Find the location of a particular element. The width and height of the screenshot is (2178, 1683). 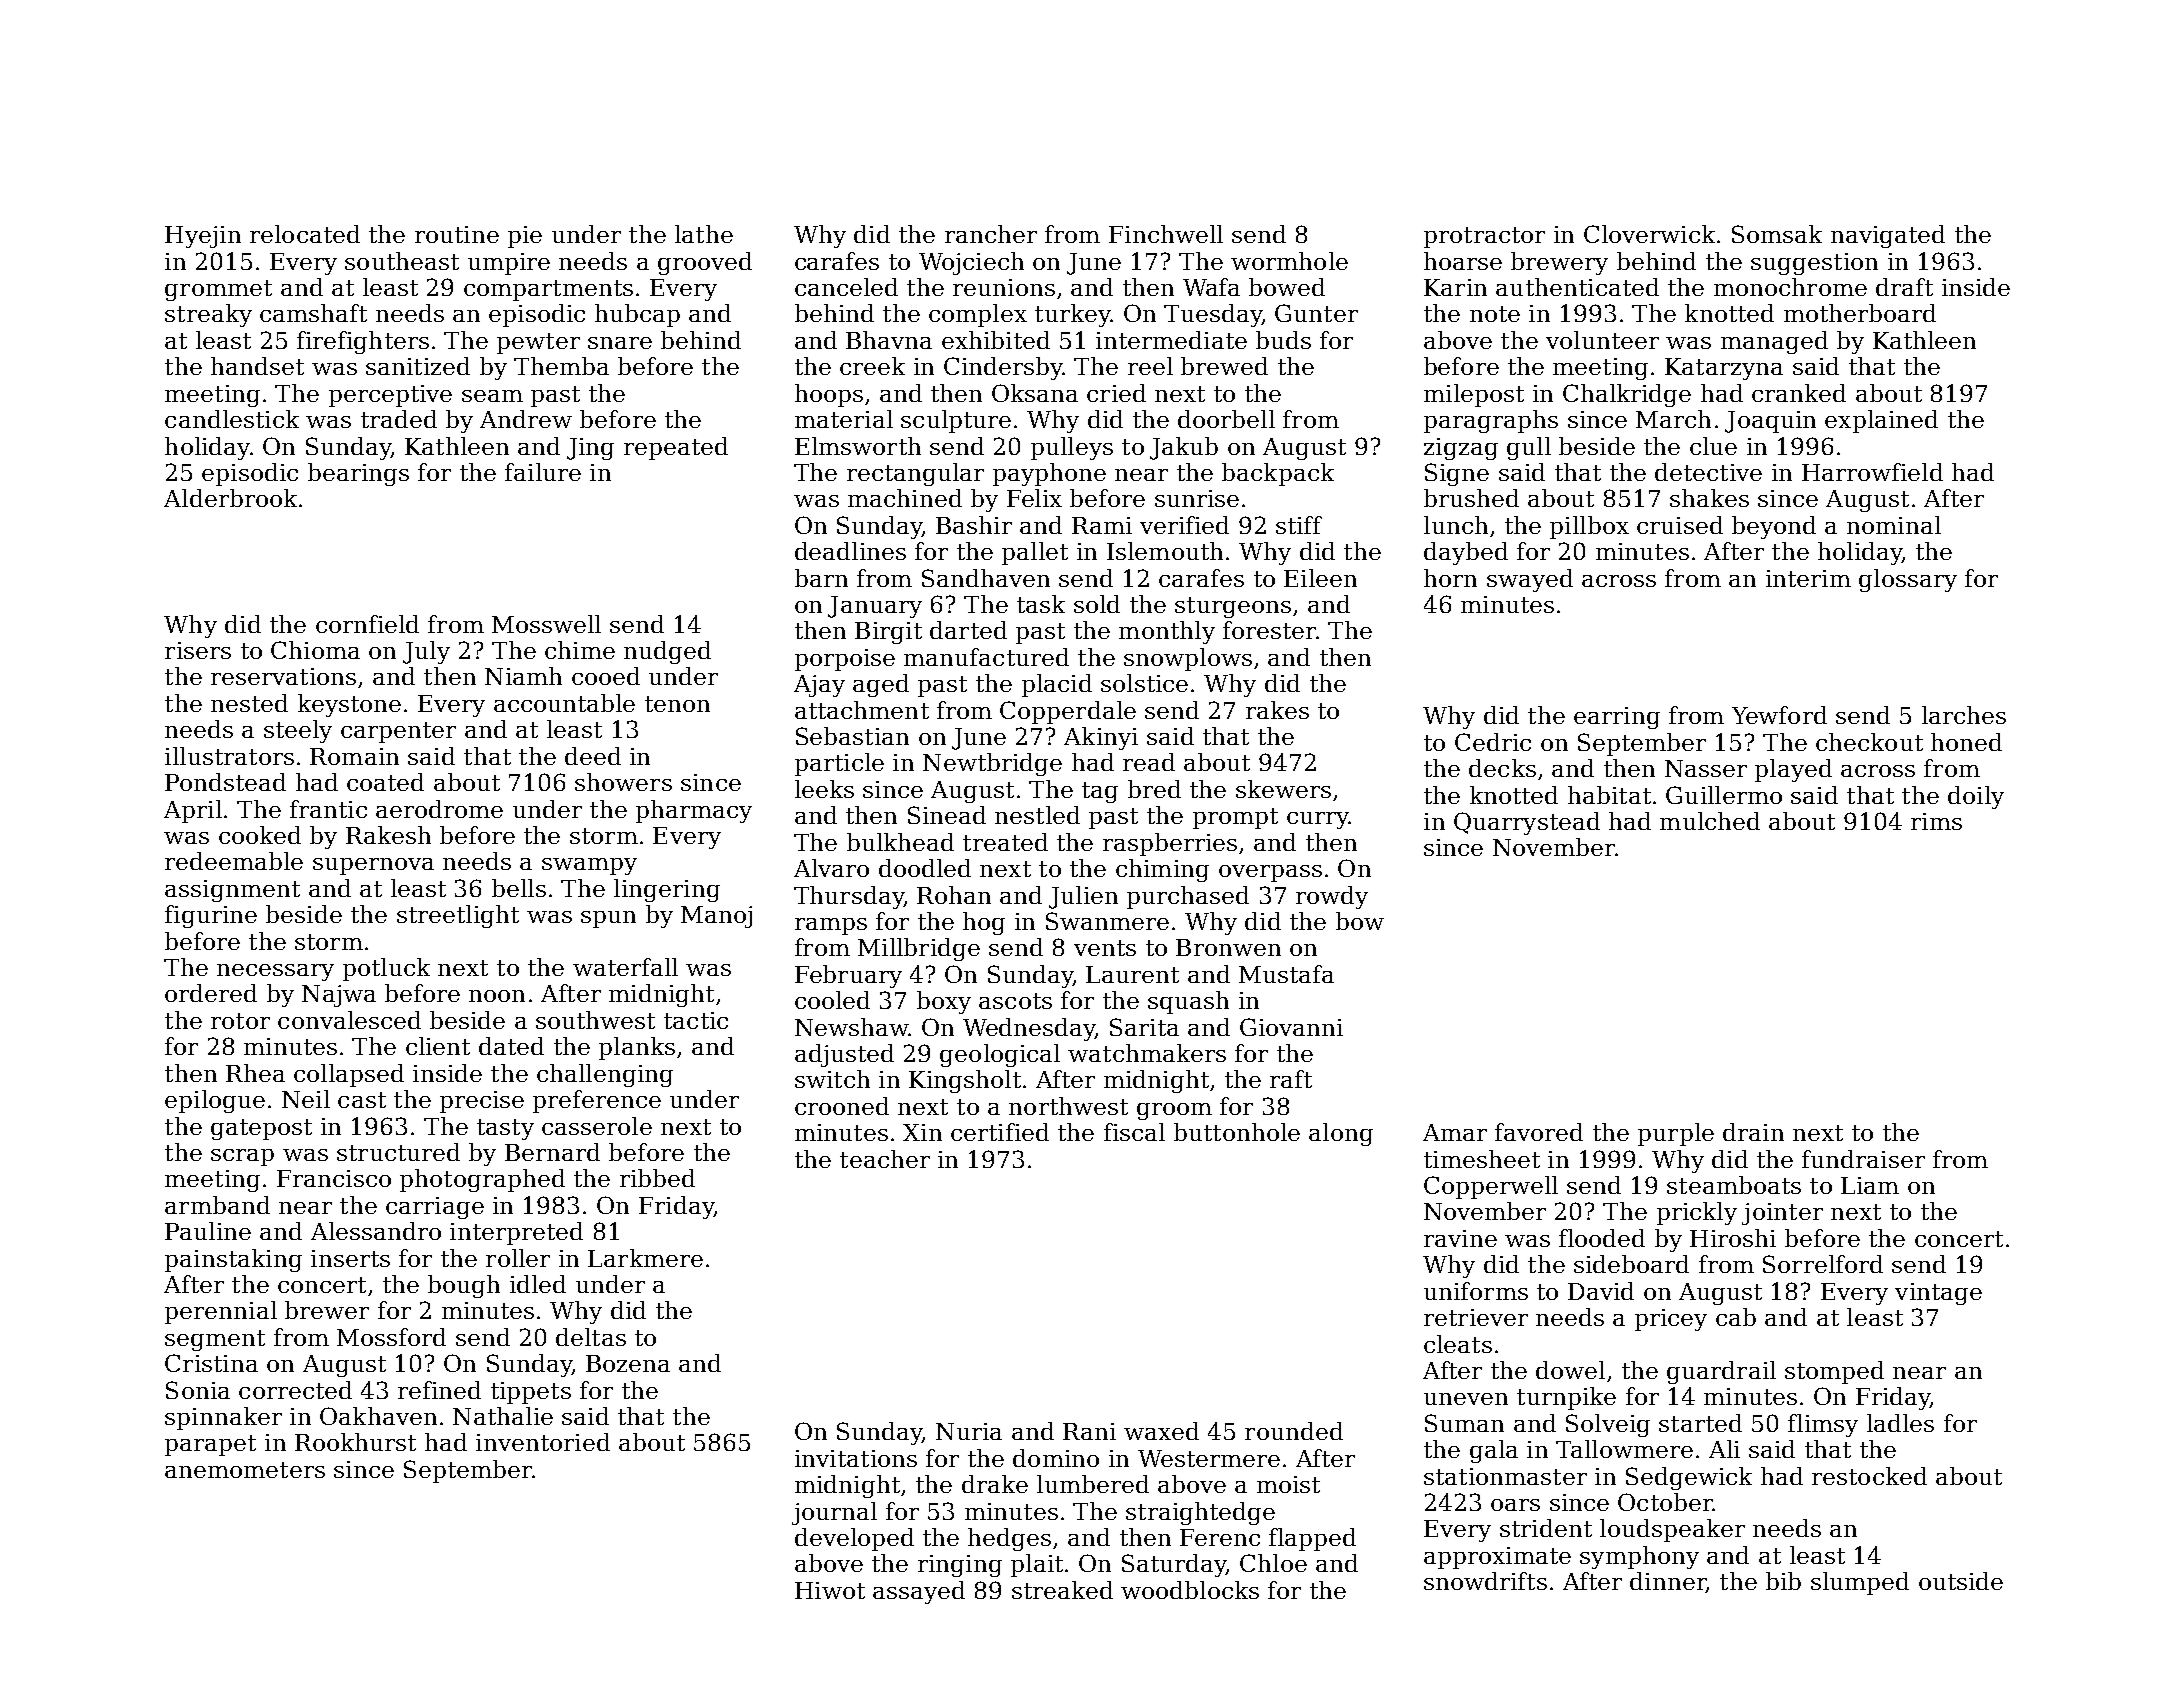

Jing is located at coordinates (590, 449).
